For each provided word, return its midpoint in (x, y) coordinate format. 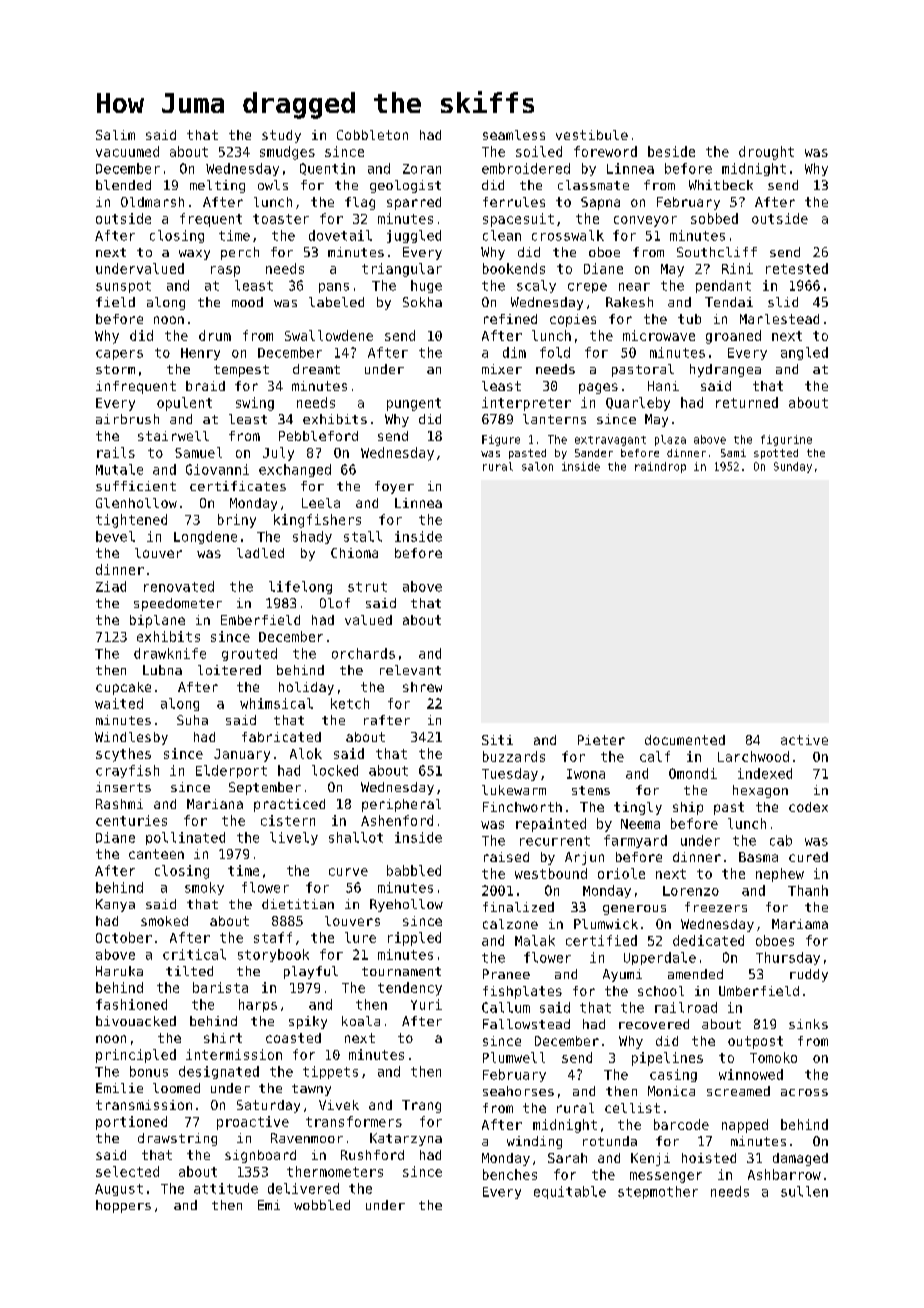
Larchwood (753, 756)
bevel (115, 536)
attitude (226, 1188)
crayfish (127, 771)
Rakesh (629, 302)
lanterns (554, 419)
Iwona (586, 774)
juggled (414, 236)
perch (240, 253)
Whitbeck (721, 185)
